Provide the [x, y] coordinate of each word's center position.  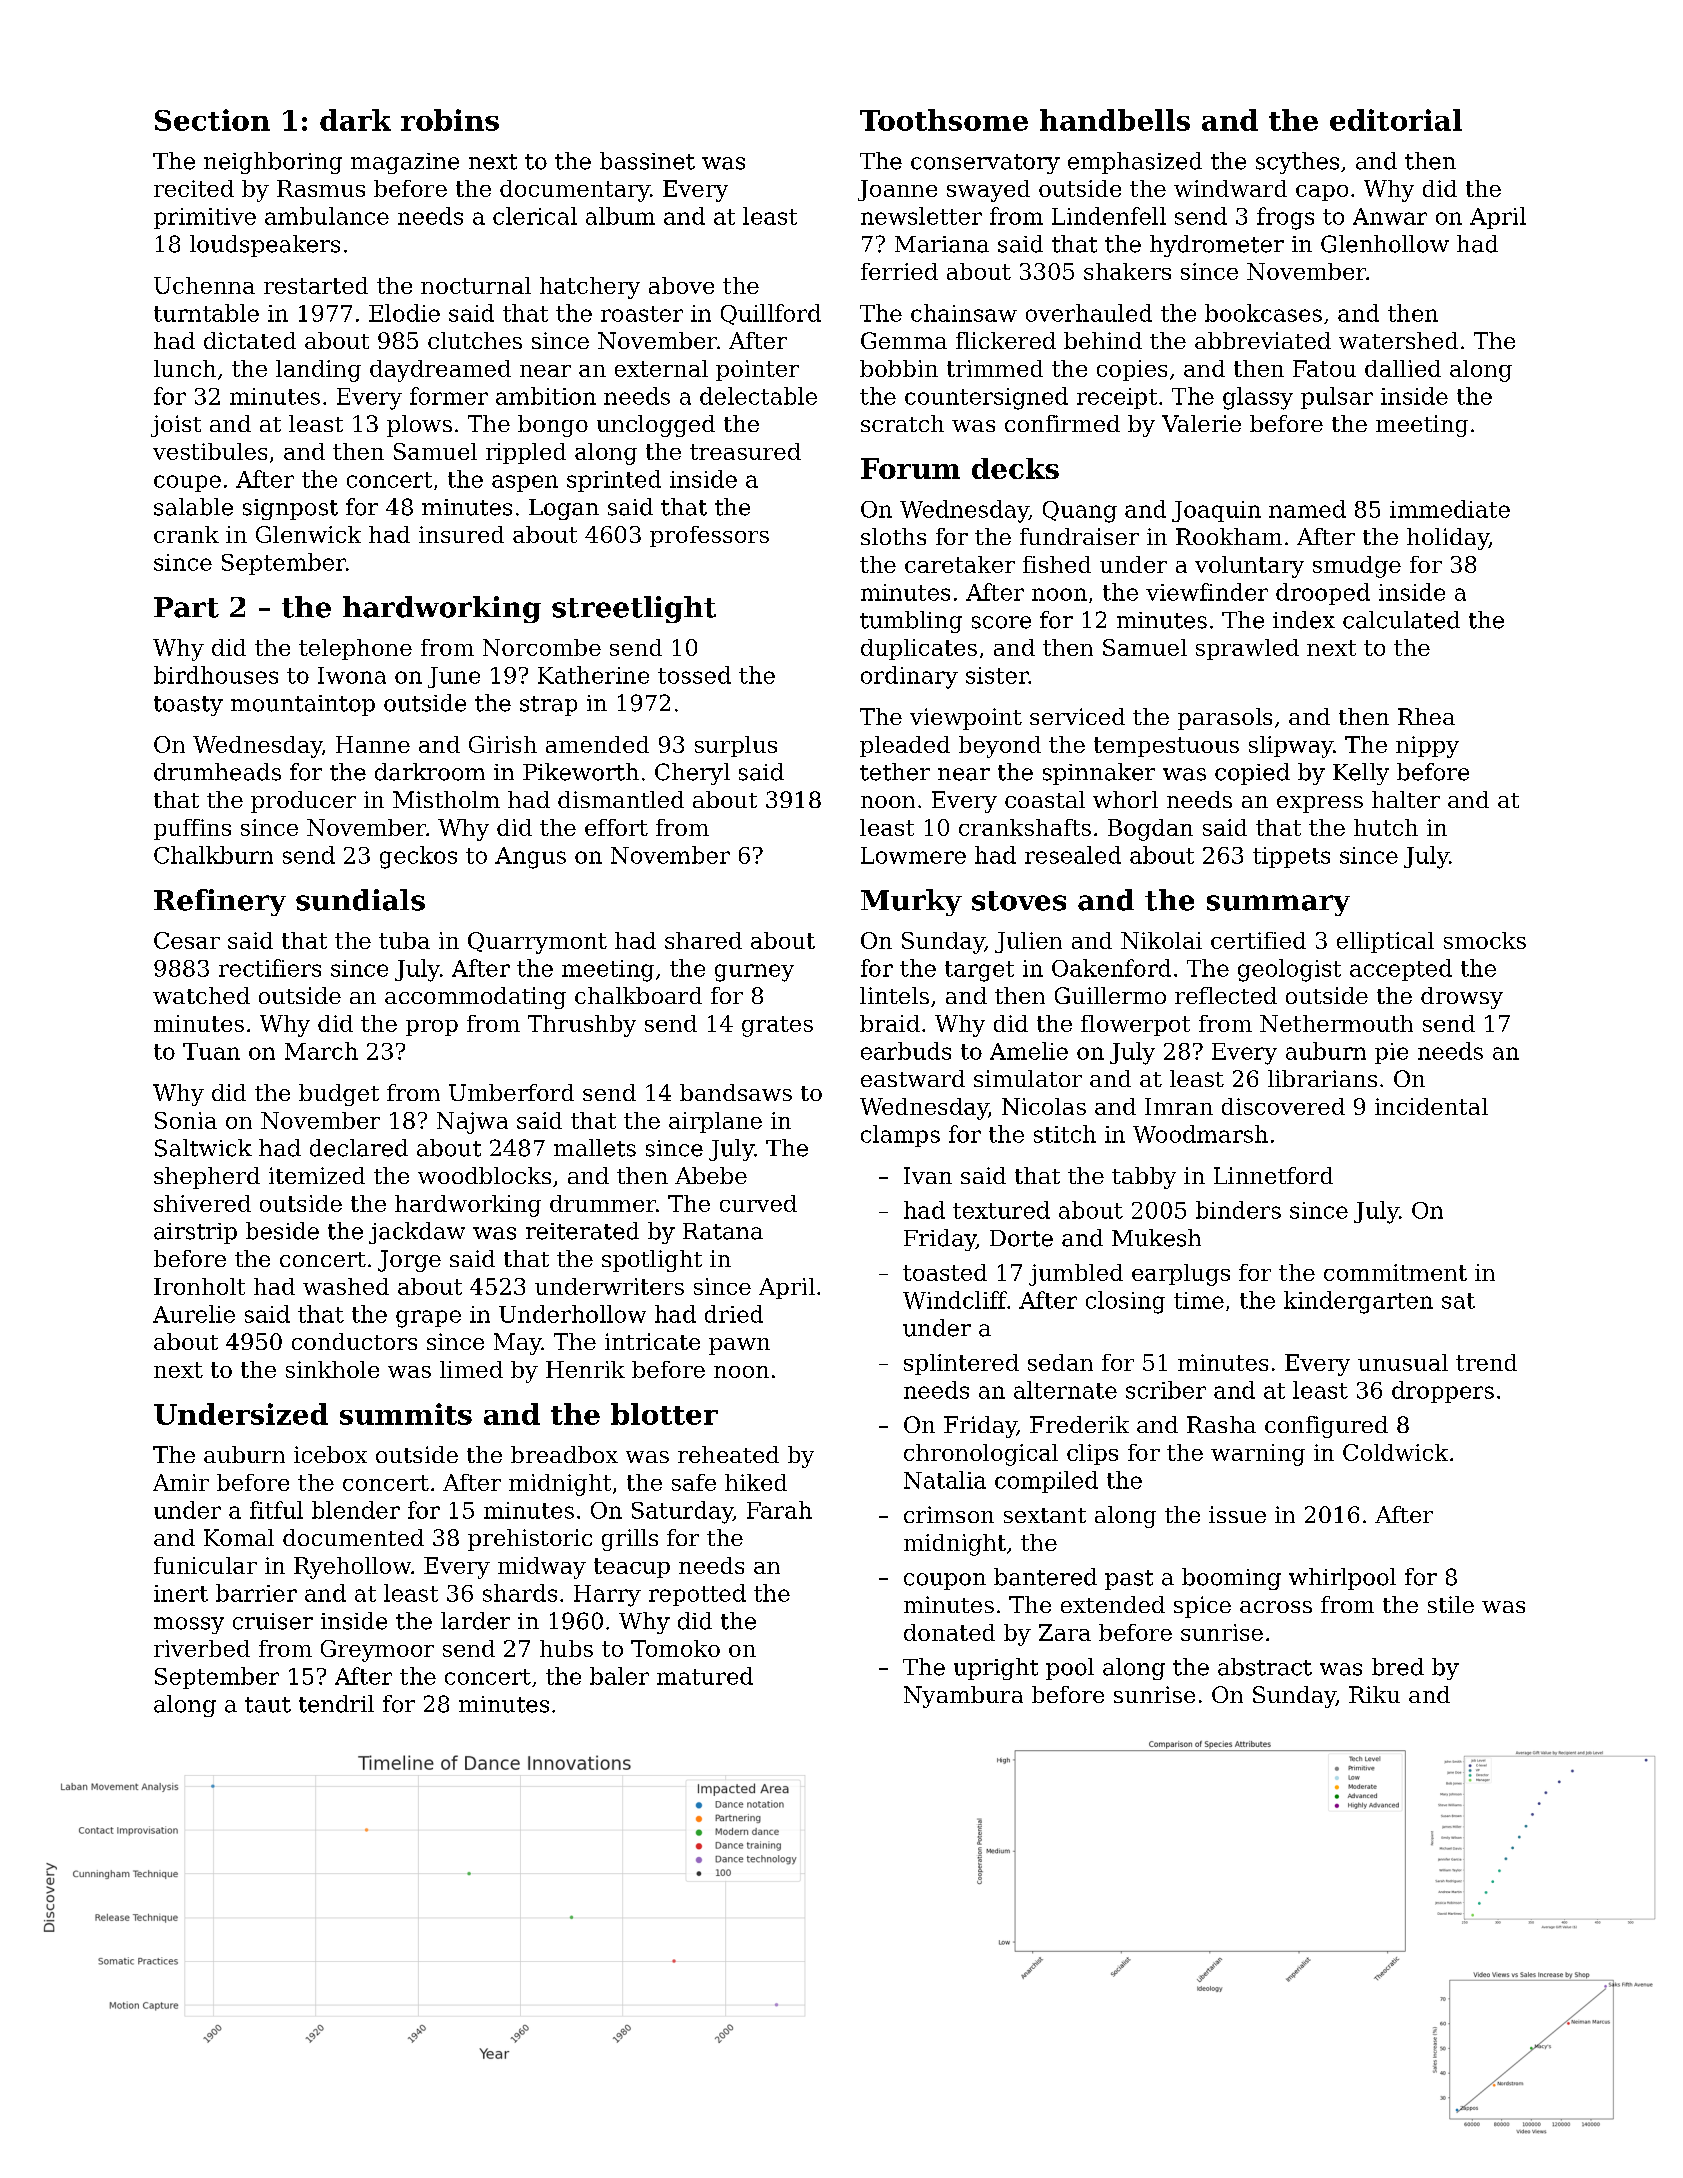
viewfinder [1207, 592]
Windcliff [955, 1300]
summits [406, 1414]
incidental [1431, 1106]
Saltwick [203, 1148]
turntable [206, 313]
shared [703, 940]
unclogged [656, 426]
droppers [1443, 1392]
